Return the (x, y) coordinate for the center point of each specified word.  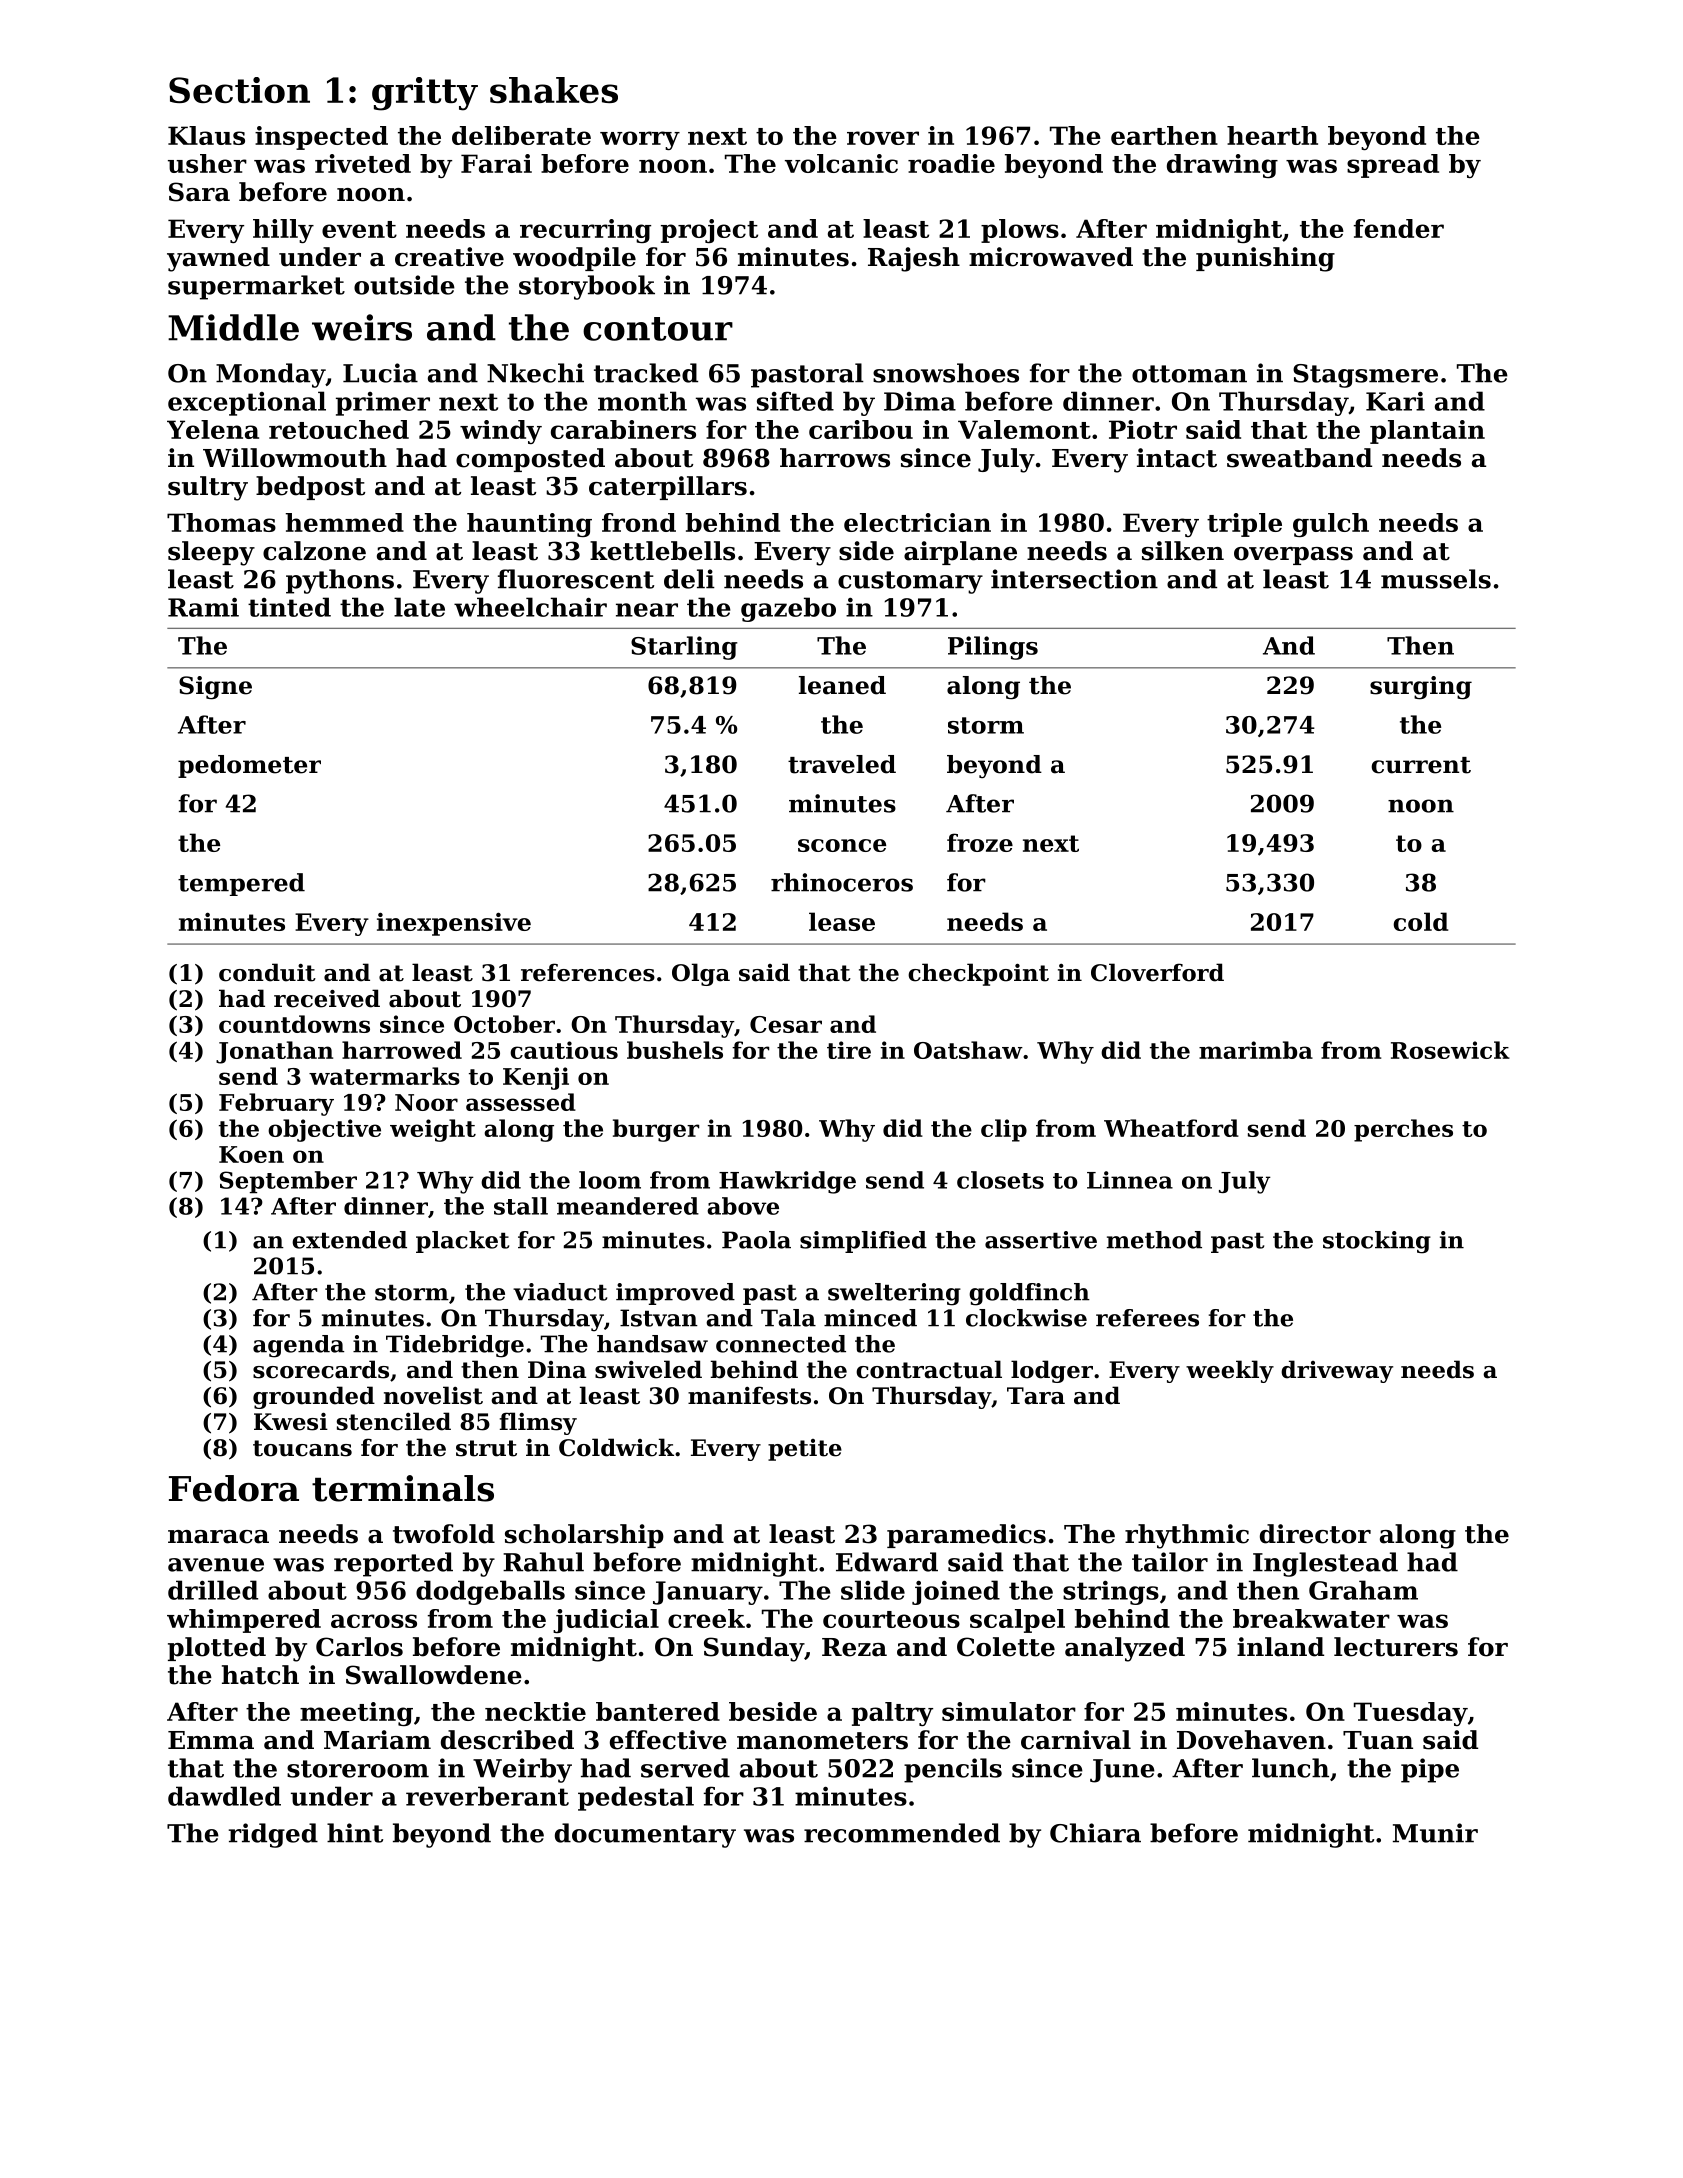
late (419, 607)
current (1421, 765)
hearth (1272, 135)
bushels (675, 1050)
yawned (218, 259)
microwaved (1051, 257)
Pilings (993, 648)
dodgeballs (490, 1592)
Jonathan (274, 1052)
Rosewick (1450, 1050)
